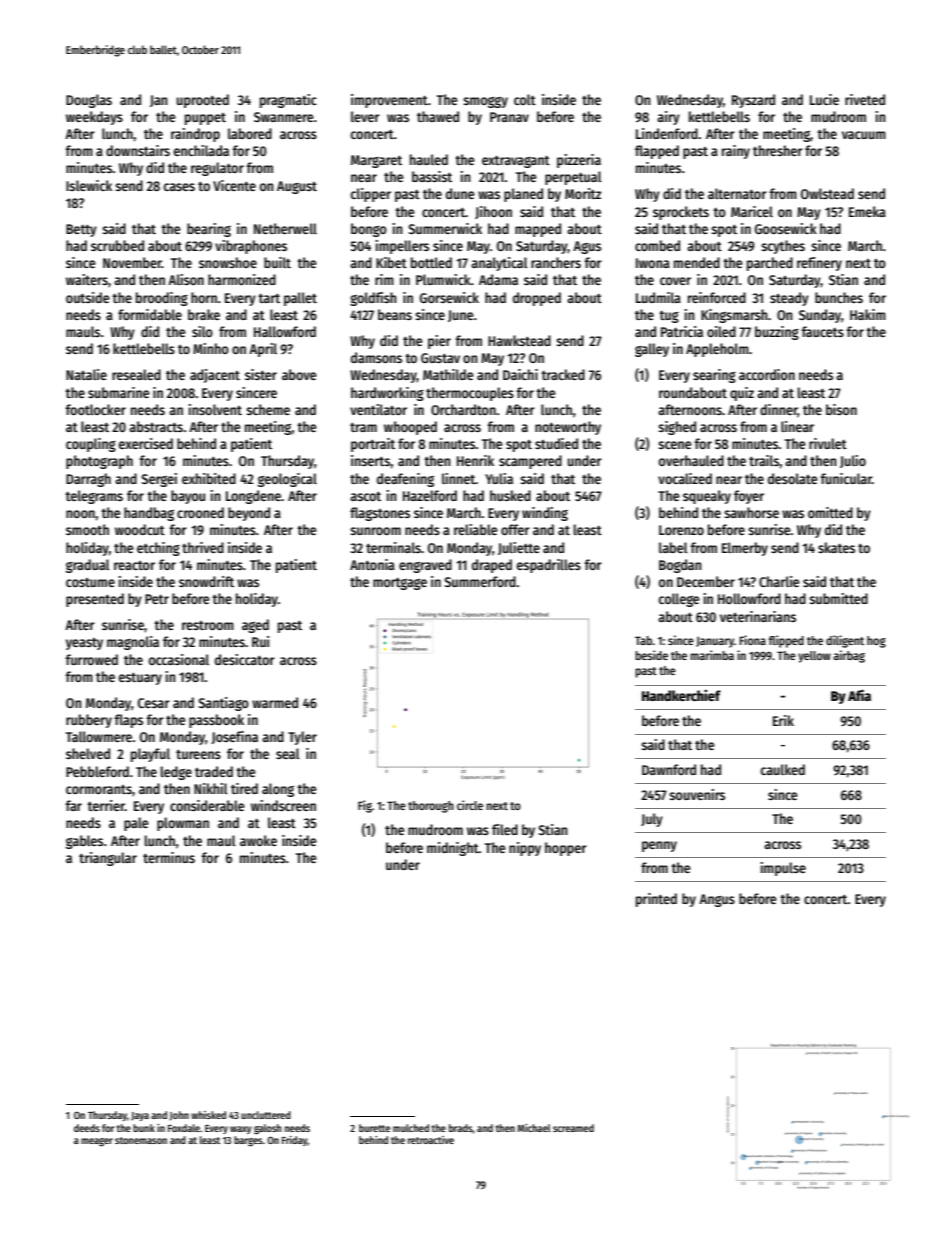 This screenshot has height=1233, width=952. I want to click on uprooted, so click(203, 101).
